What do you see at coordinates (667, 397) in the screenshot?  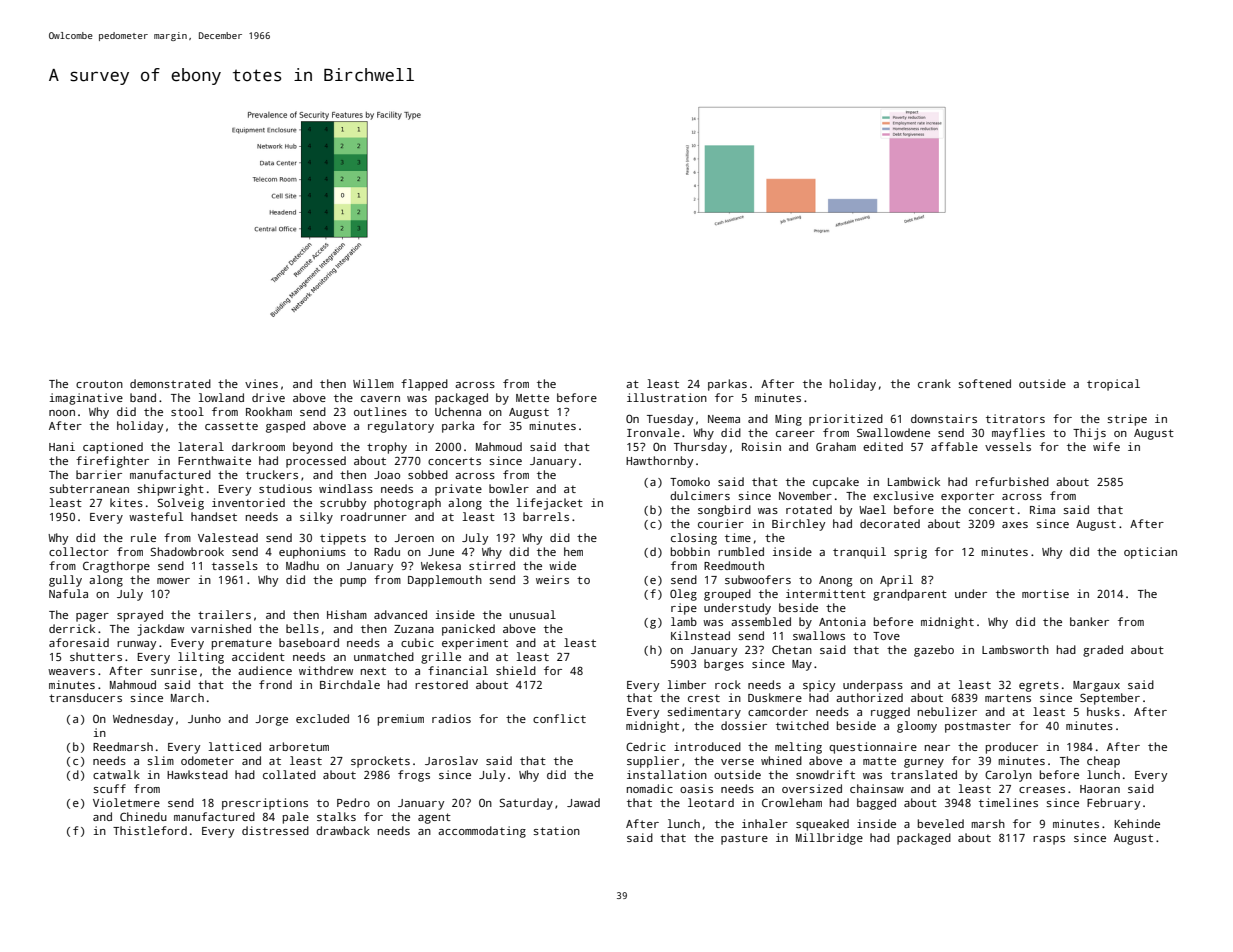 I see `illustration` at bounding box center [667, 397].
